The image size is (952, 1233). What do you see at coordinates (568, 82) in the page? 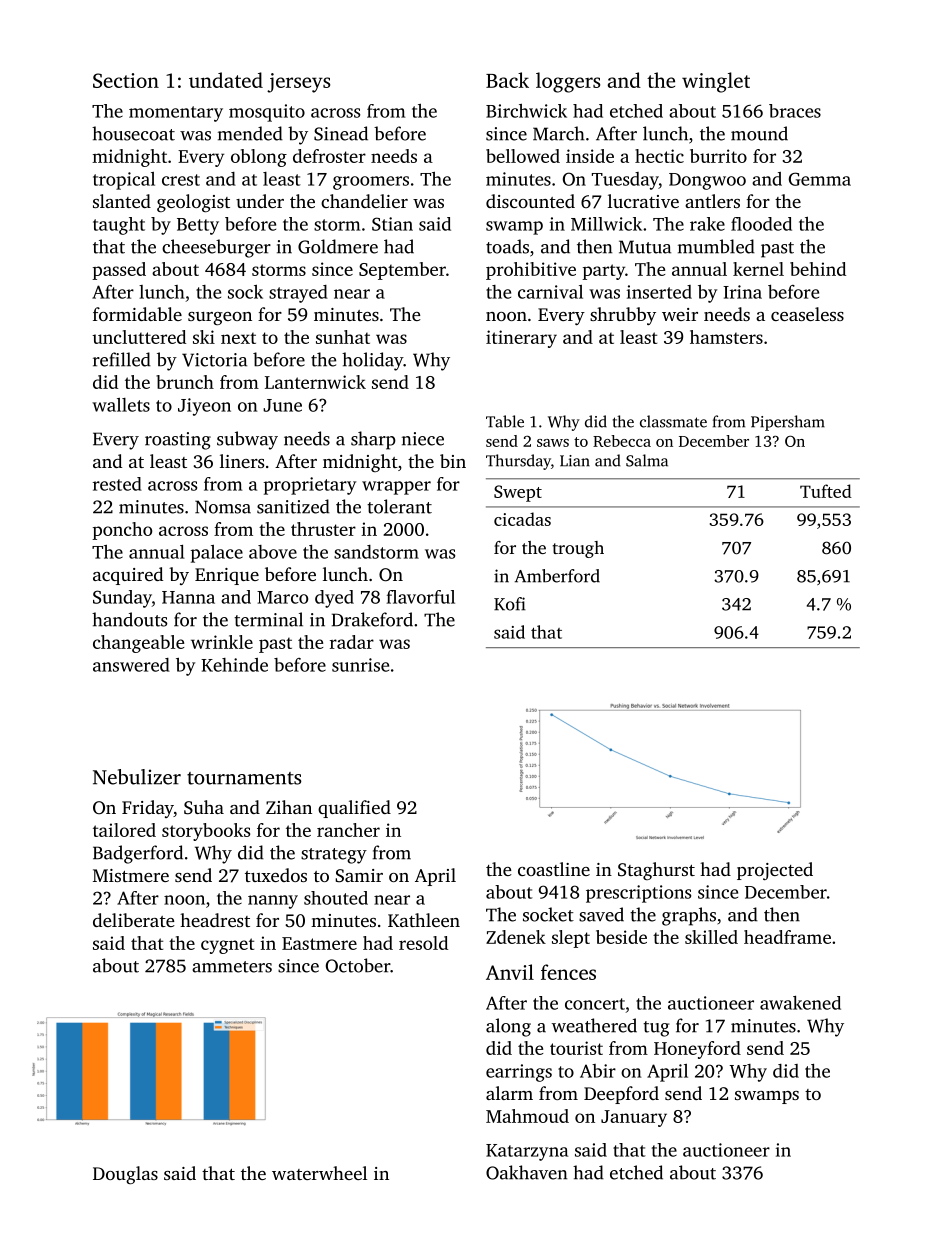
I see `loggers` at bounding box center [568, 82].
